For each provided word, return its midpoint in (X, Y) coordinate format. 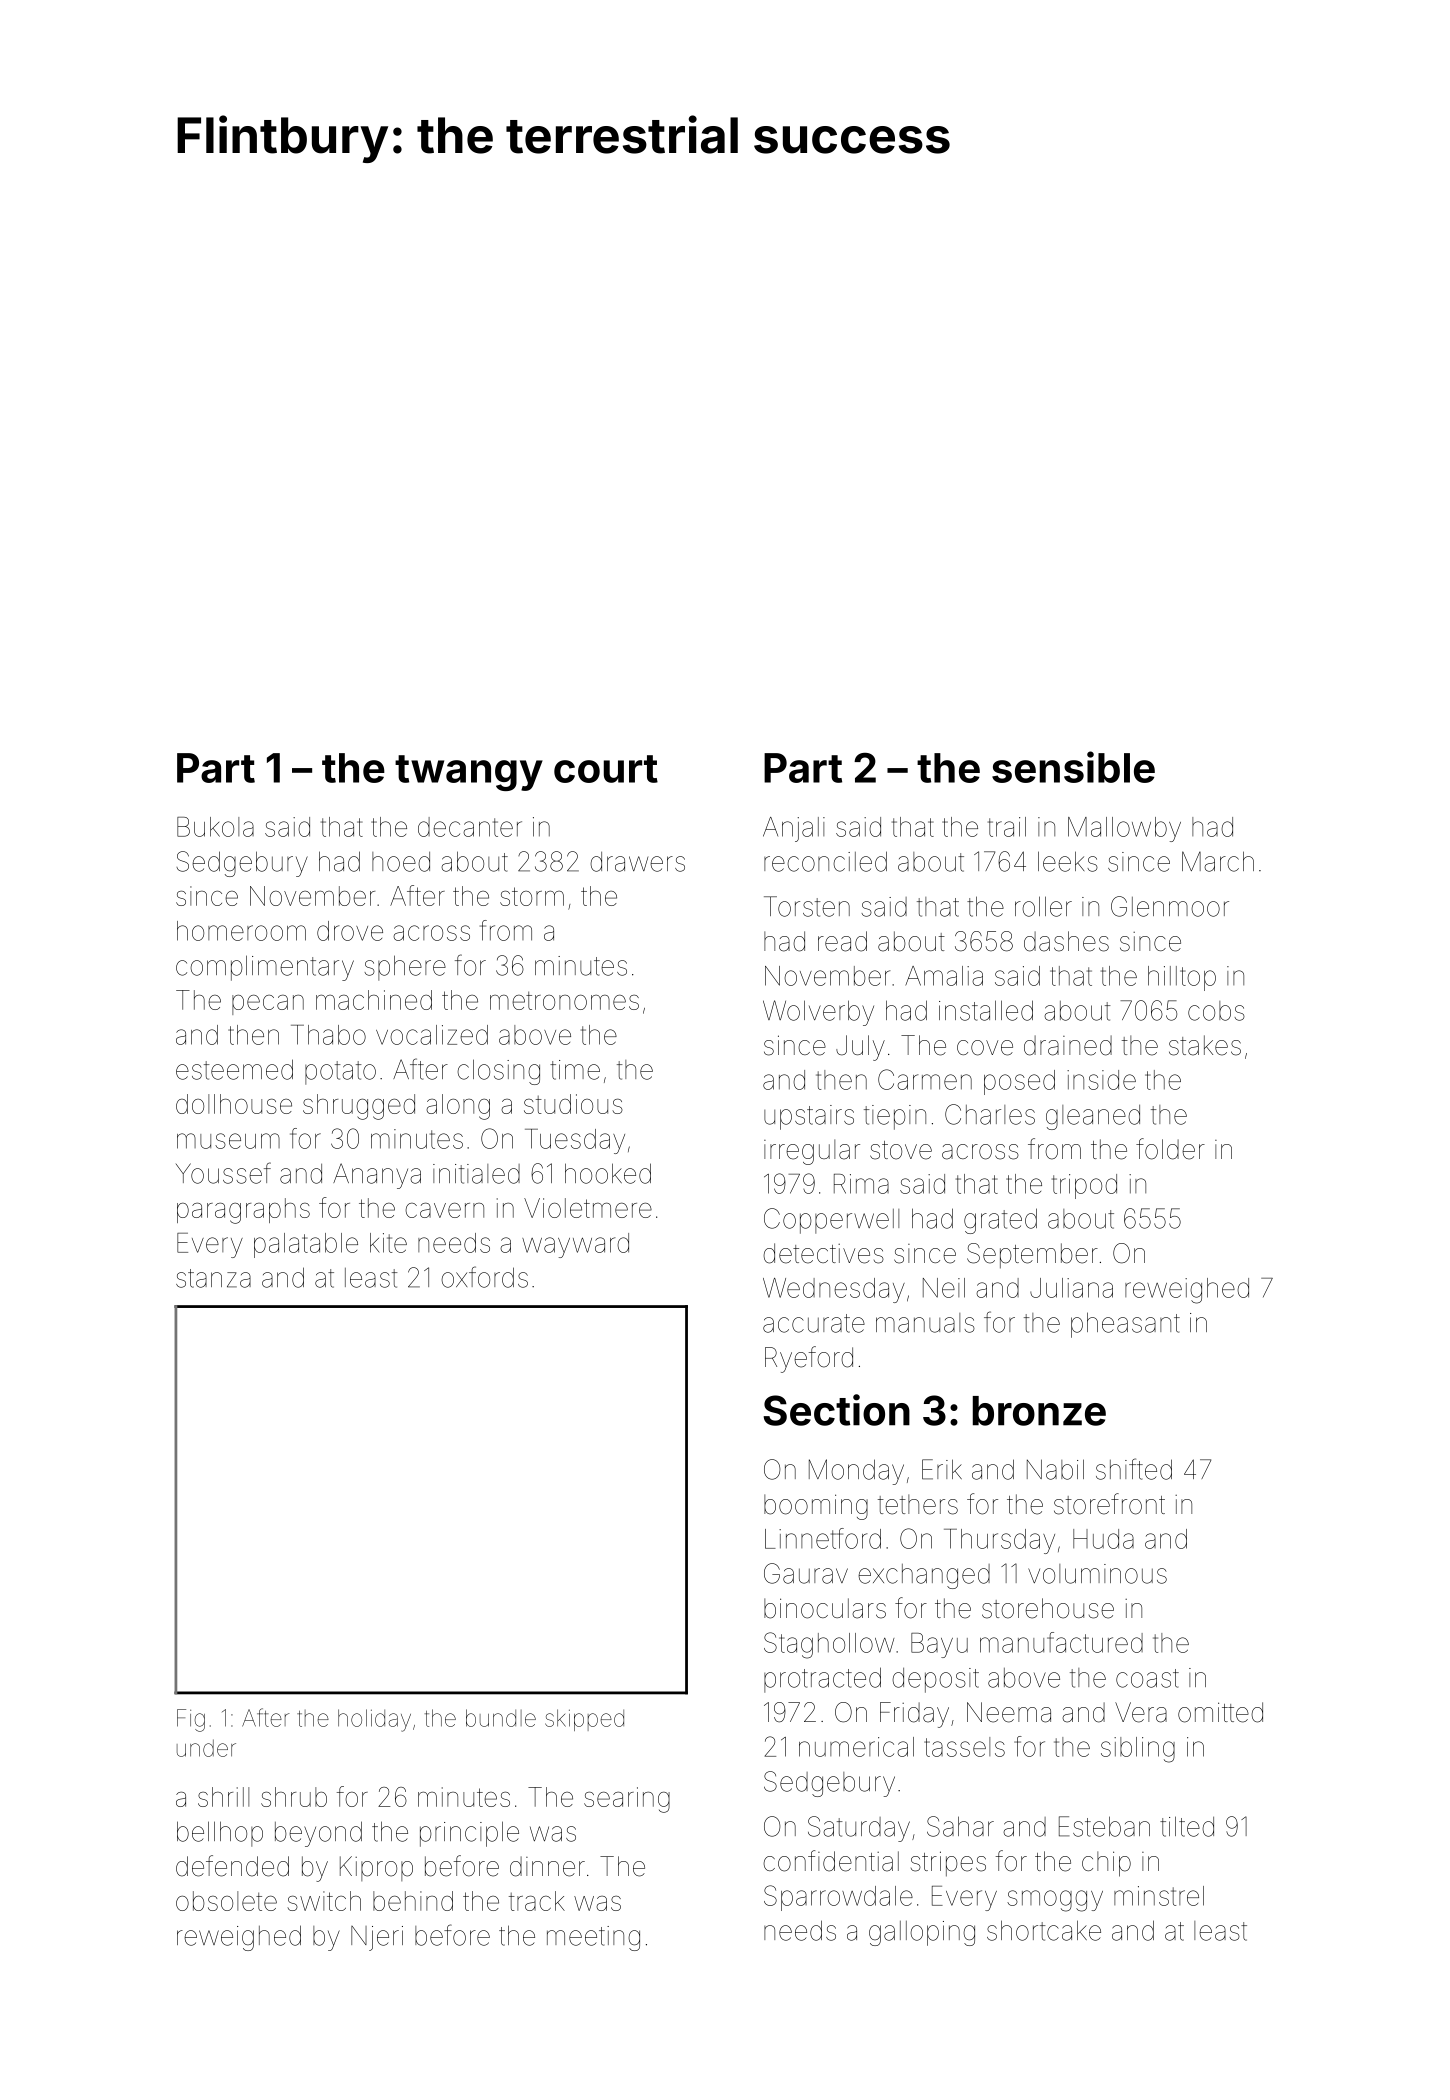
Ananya (377, 1176)
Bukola (215, 827)
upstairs (809, 1117)
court (606, 769)
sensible (1073, 767)
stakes (1205, 1045)
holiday (374, 1720)
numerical (856, 1747)
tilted (1187, 1826)
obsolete (226, 1901)
